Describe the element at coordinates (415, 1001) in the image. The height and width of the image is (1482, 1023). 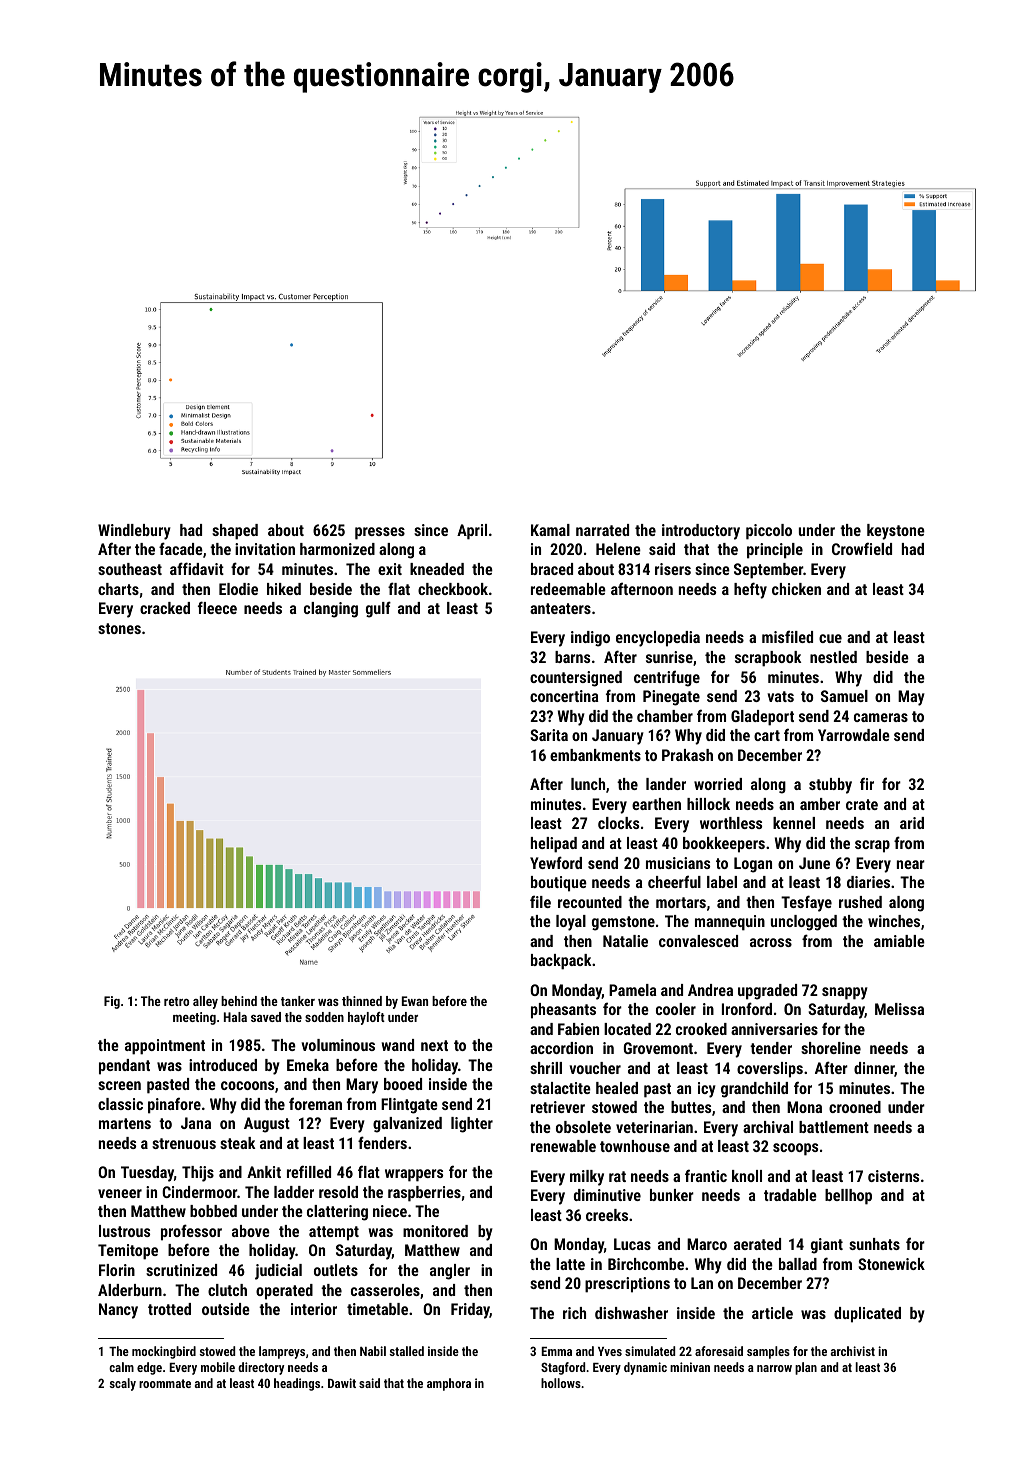
I see `Ewan` at that location.
